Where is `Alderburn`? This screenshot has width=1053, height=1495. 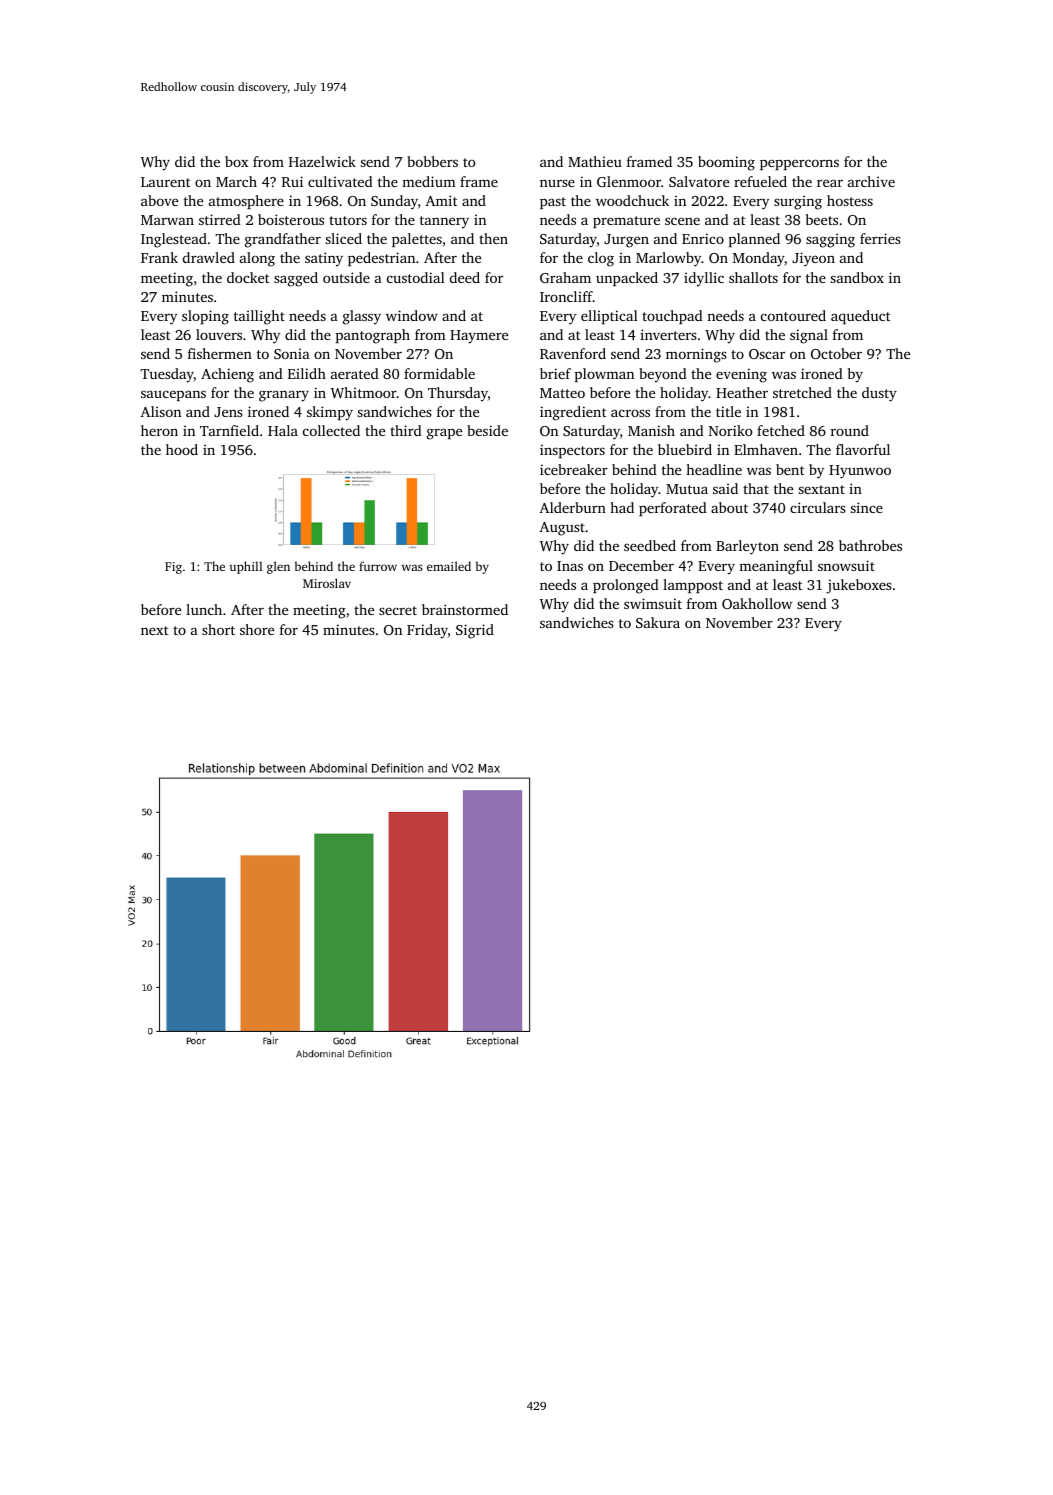 Alderburn is located at coordinates (572, 507).
